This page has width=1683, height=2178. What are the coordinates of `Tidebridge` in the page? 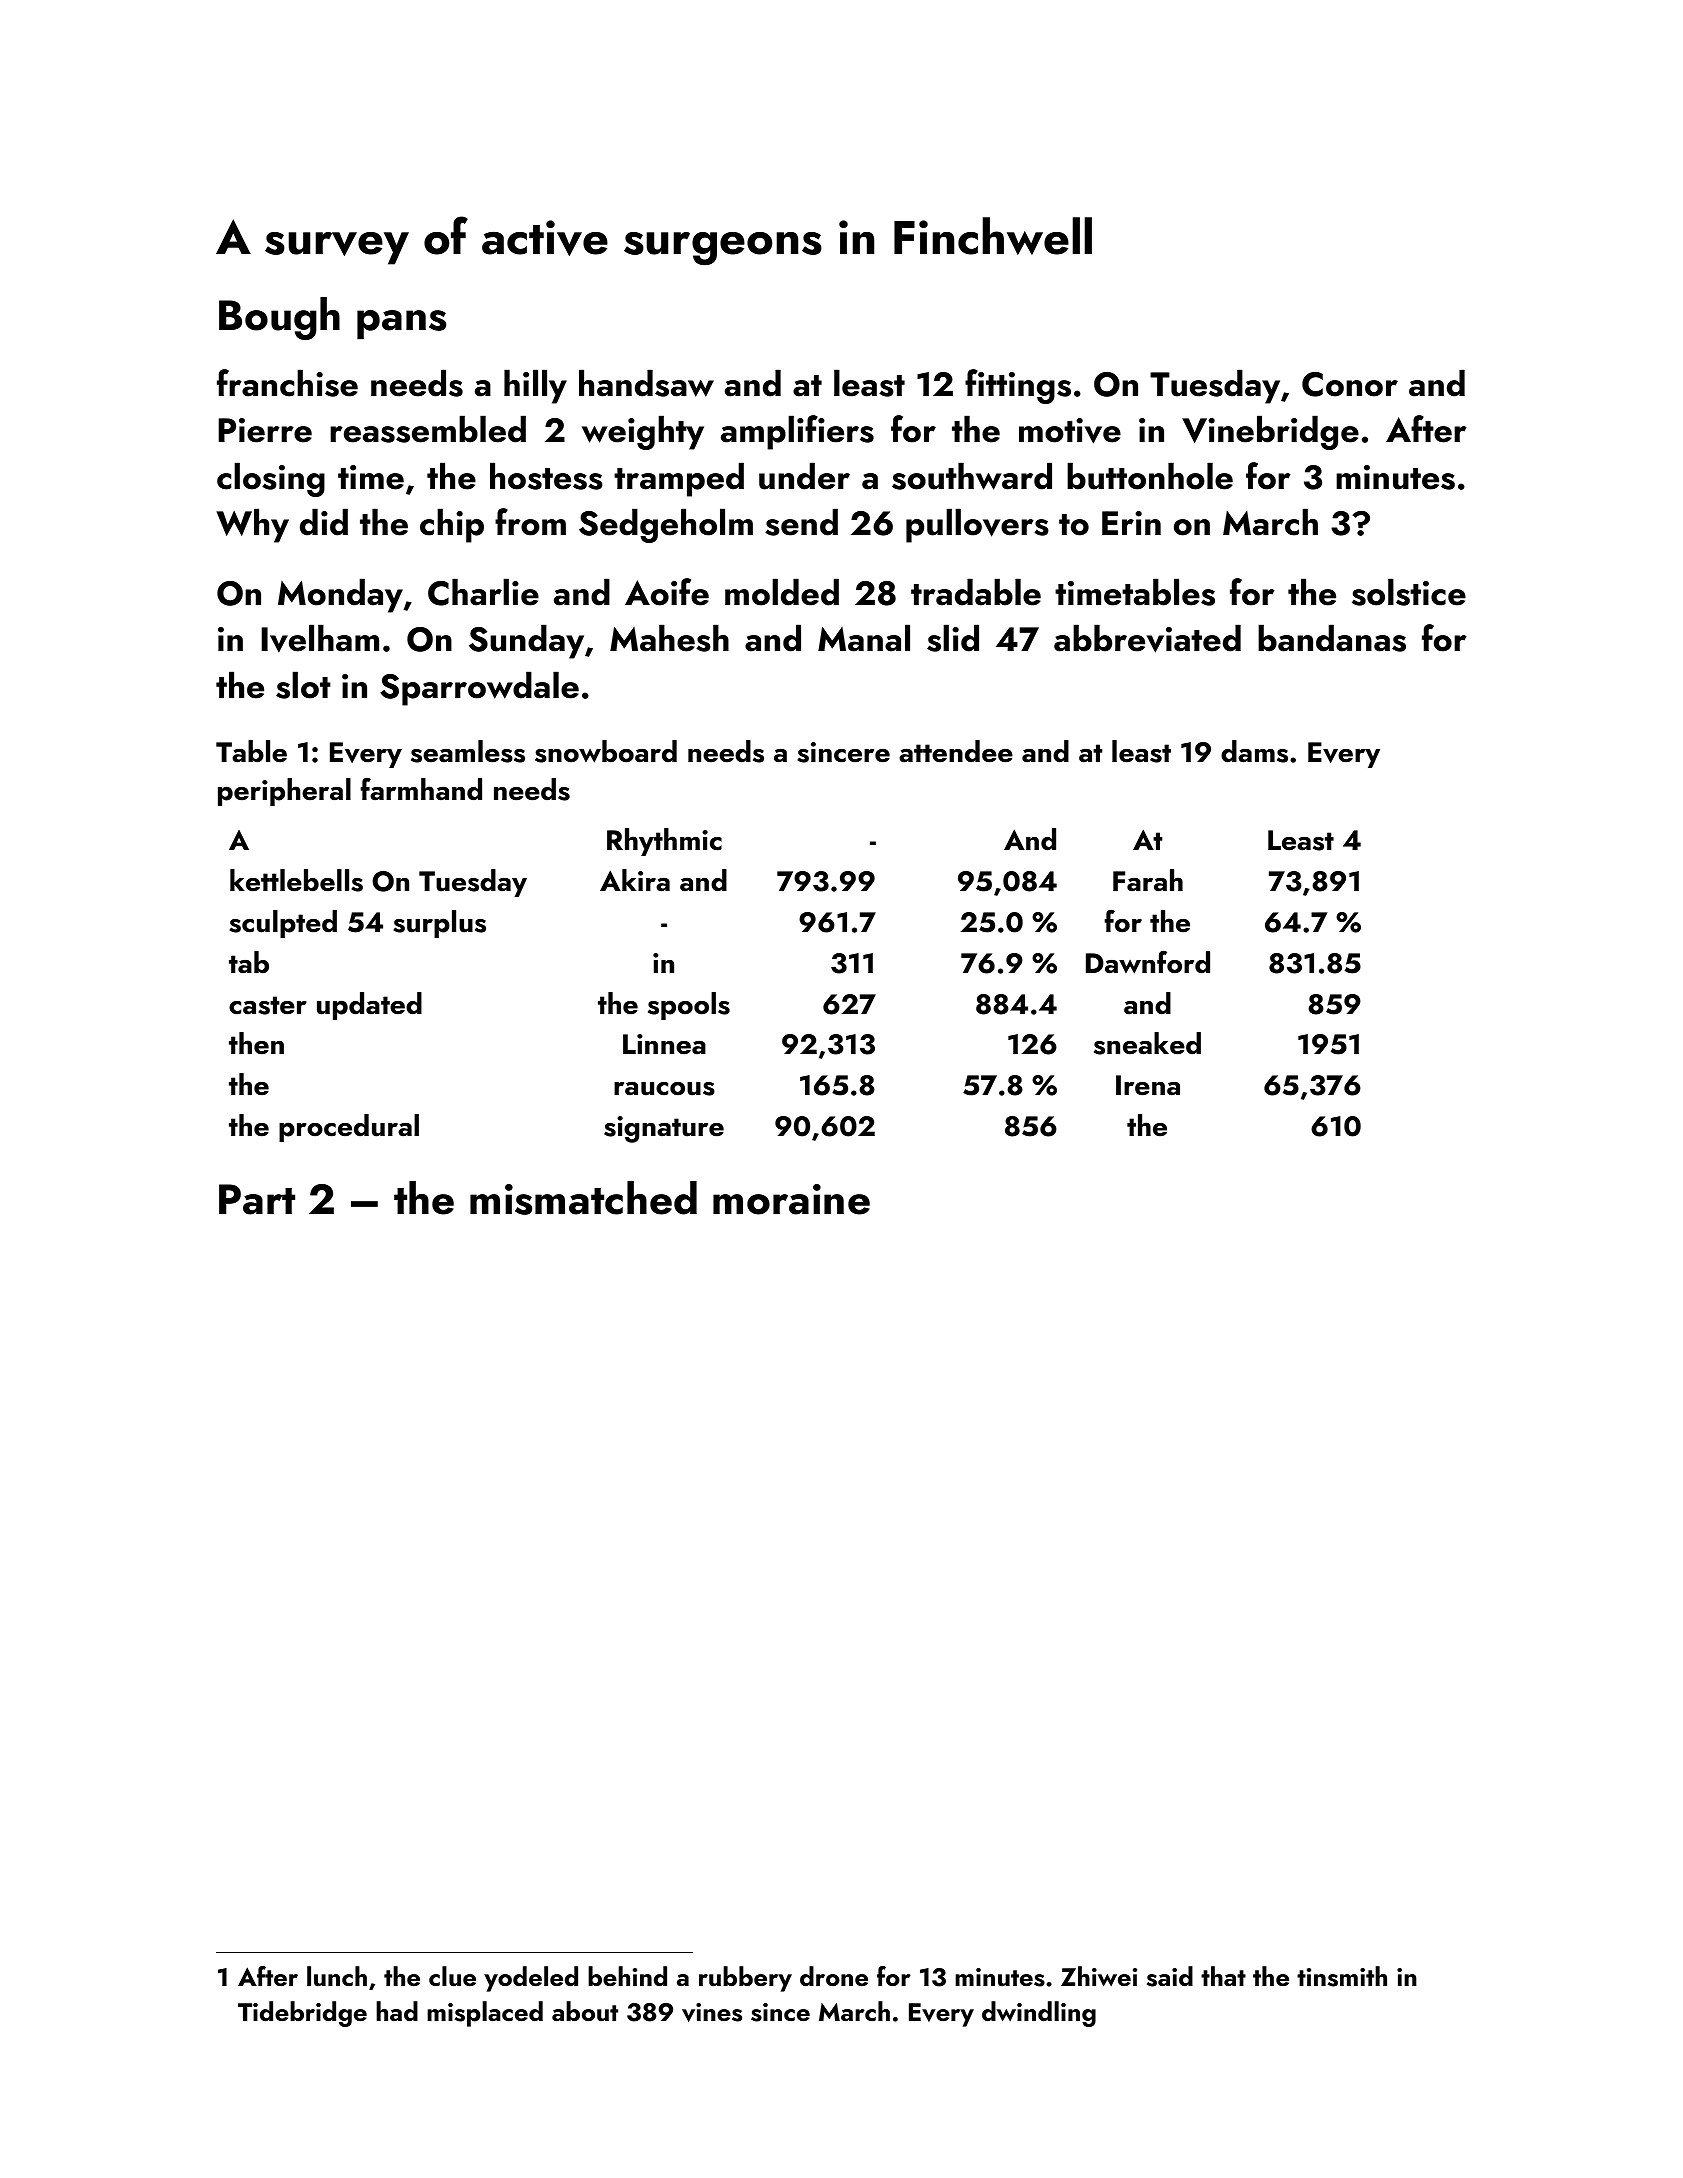 It's located at (302, 2014).
